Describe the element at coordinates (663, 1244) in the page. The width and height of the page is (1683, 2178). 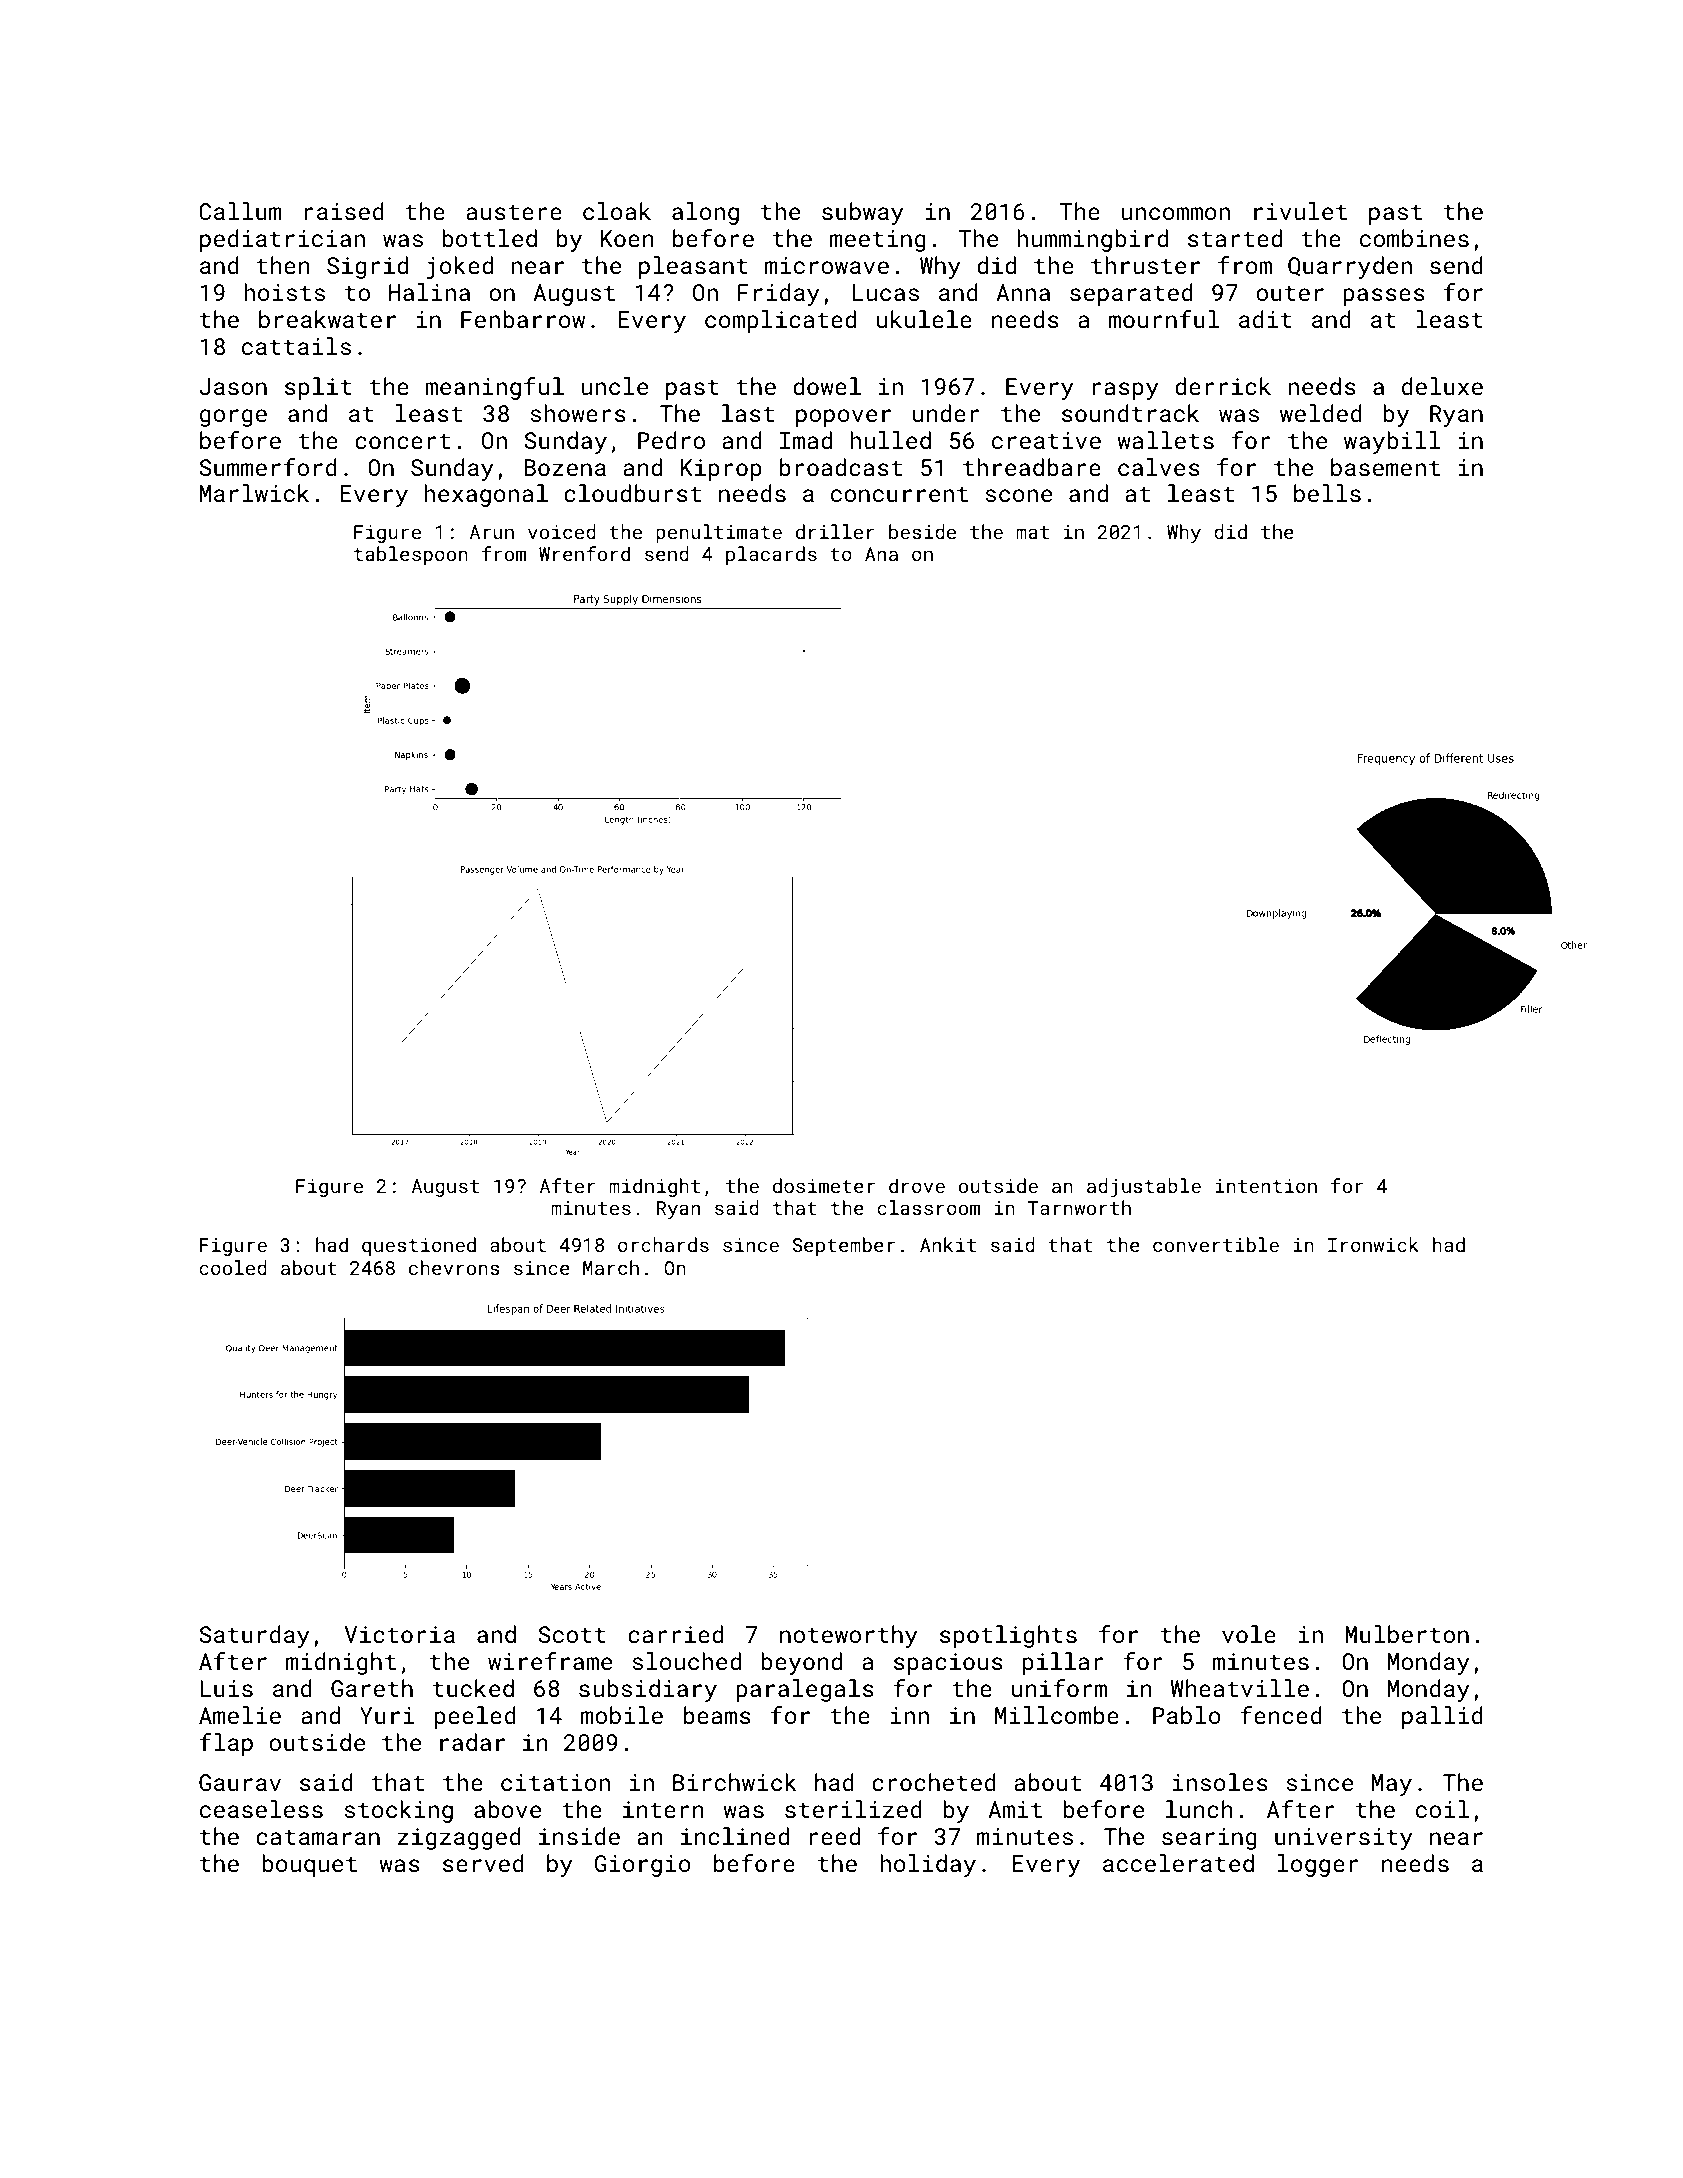
I see `orchards` at that location.
